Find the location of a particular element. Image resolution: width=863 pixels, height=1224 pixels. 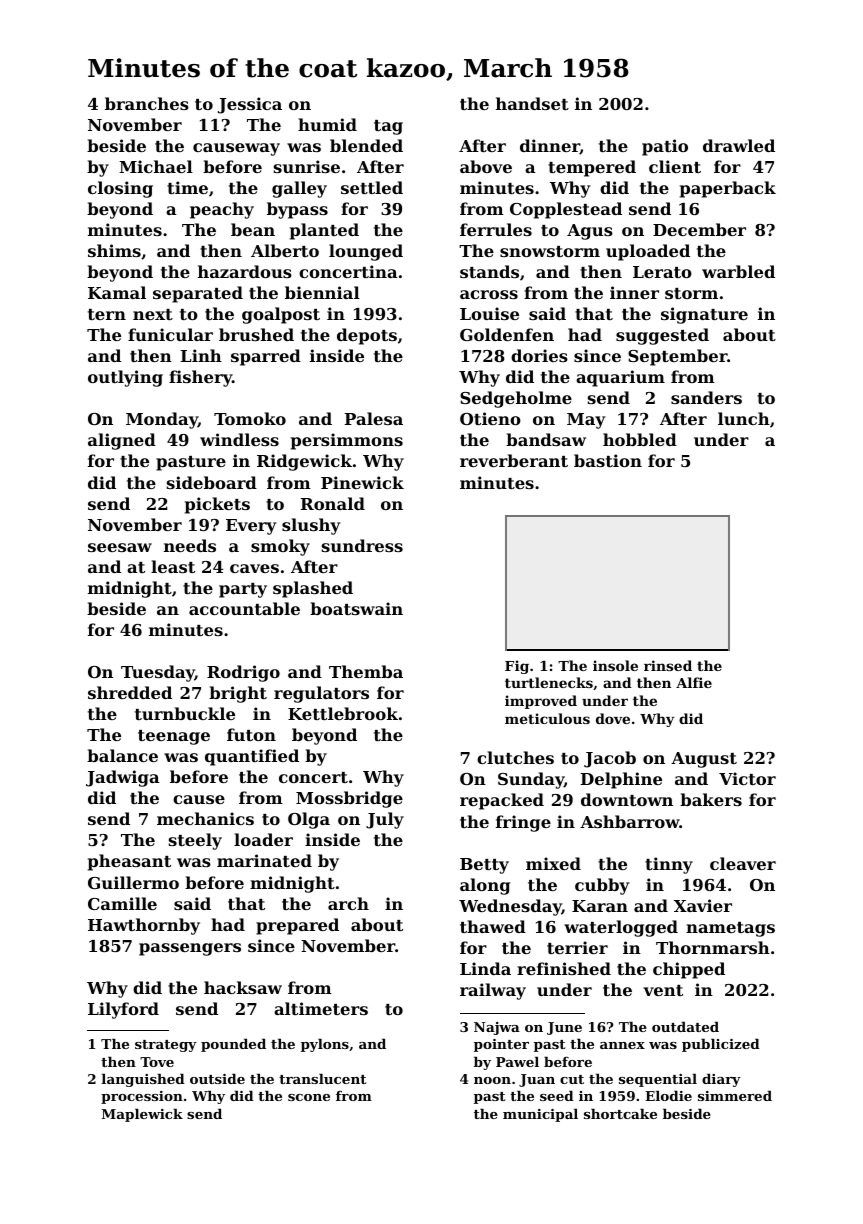

handset is located at coordinates (532, 103).
